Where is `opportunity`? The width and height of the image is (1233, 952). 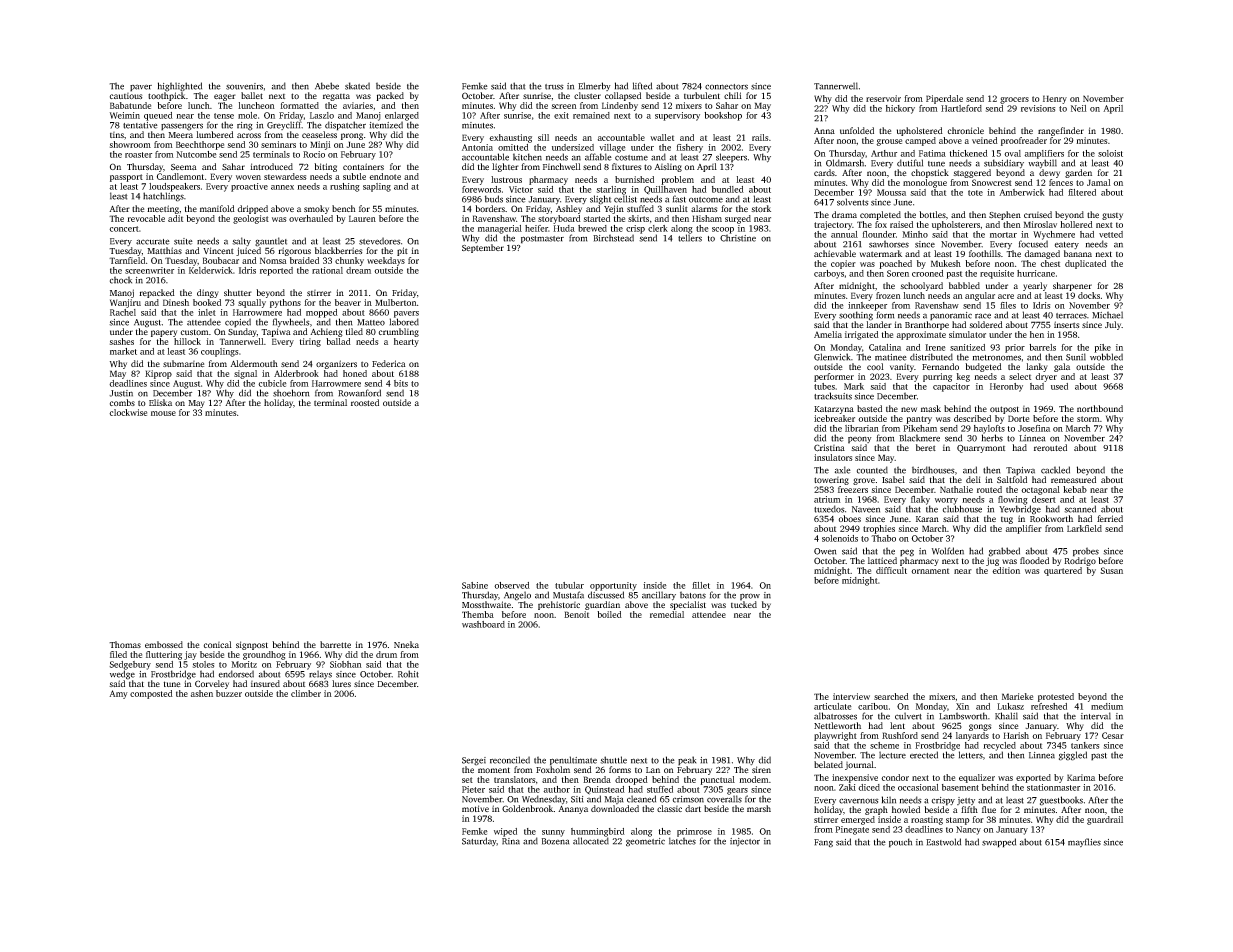 opportunity is located at coordinates (613, 586).
